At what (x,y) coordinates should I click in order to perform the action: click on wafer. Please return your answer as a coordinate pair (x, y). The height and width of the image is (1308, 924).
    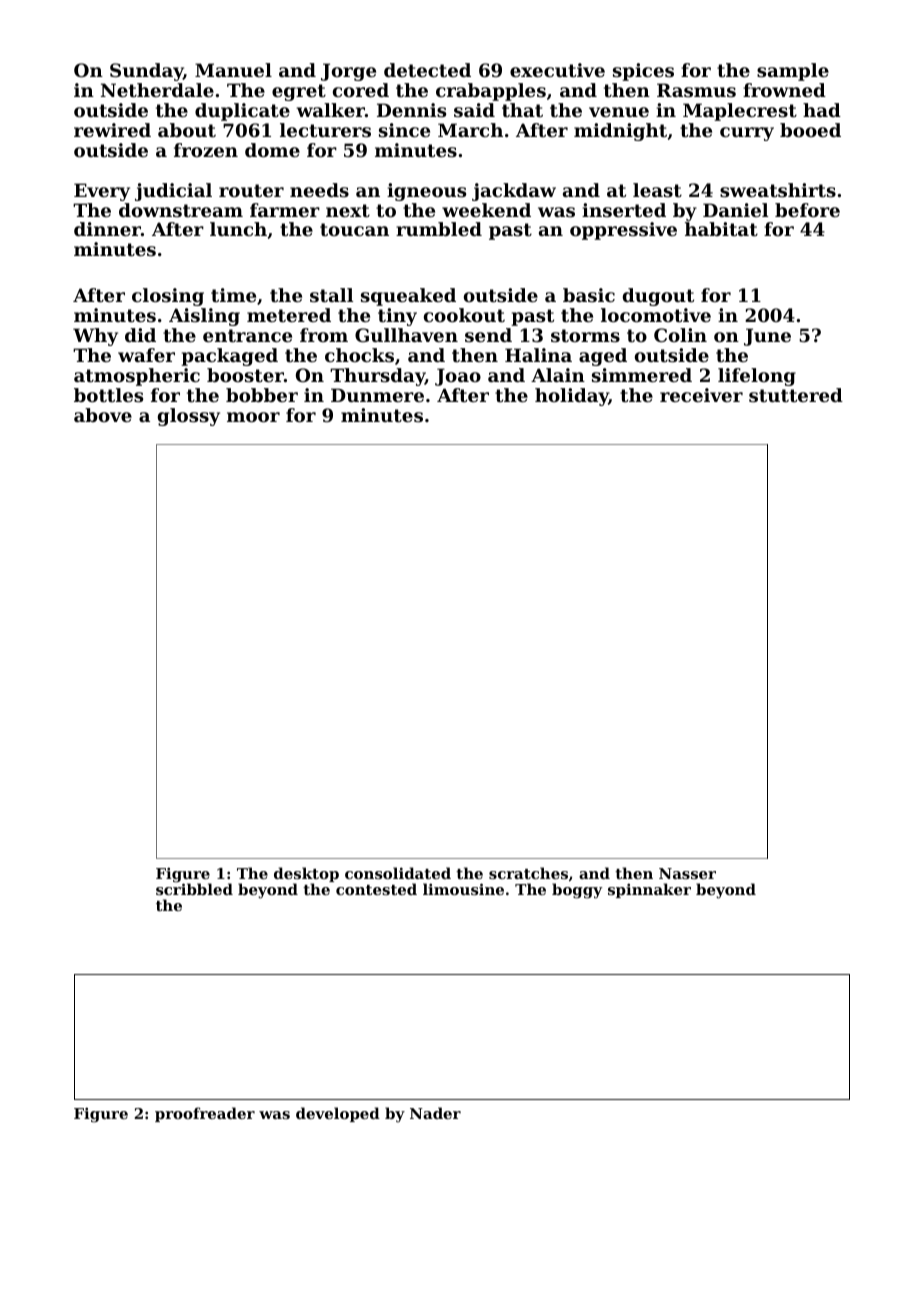
    Looking at the image, I should click on (146, 355).
